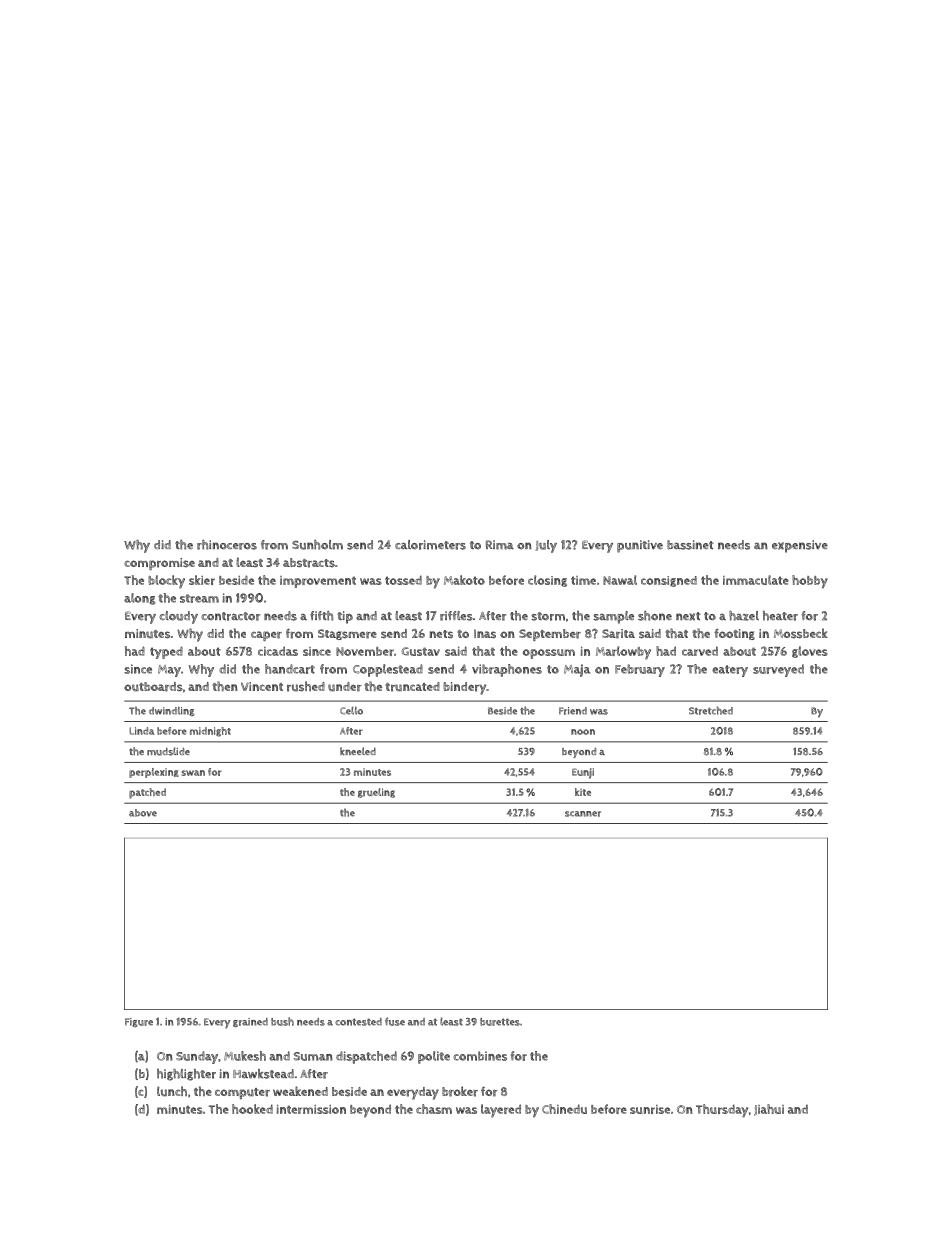 This screenshot has width=952, height=1233. I want to click on scanner, so click(583, 814).
